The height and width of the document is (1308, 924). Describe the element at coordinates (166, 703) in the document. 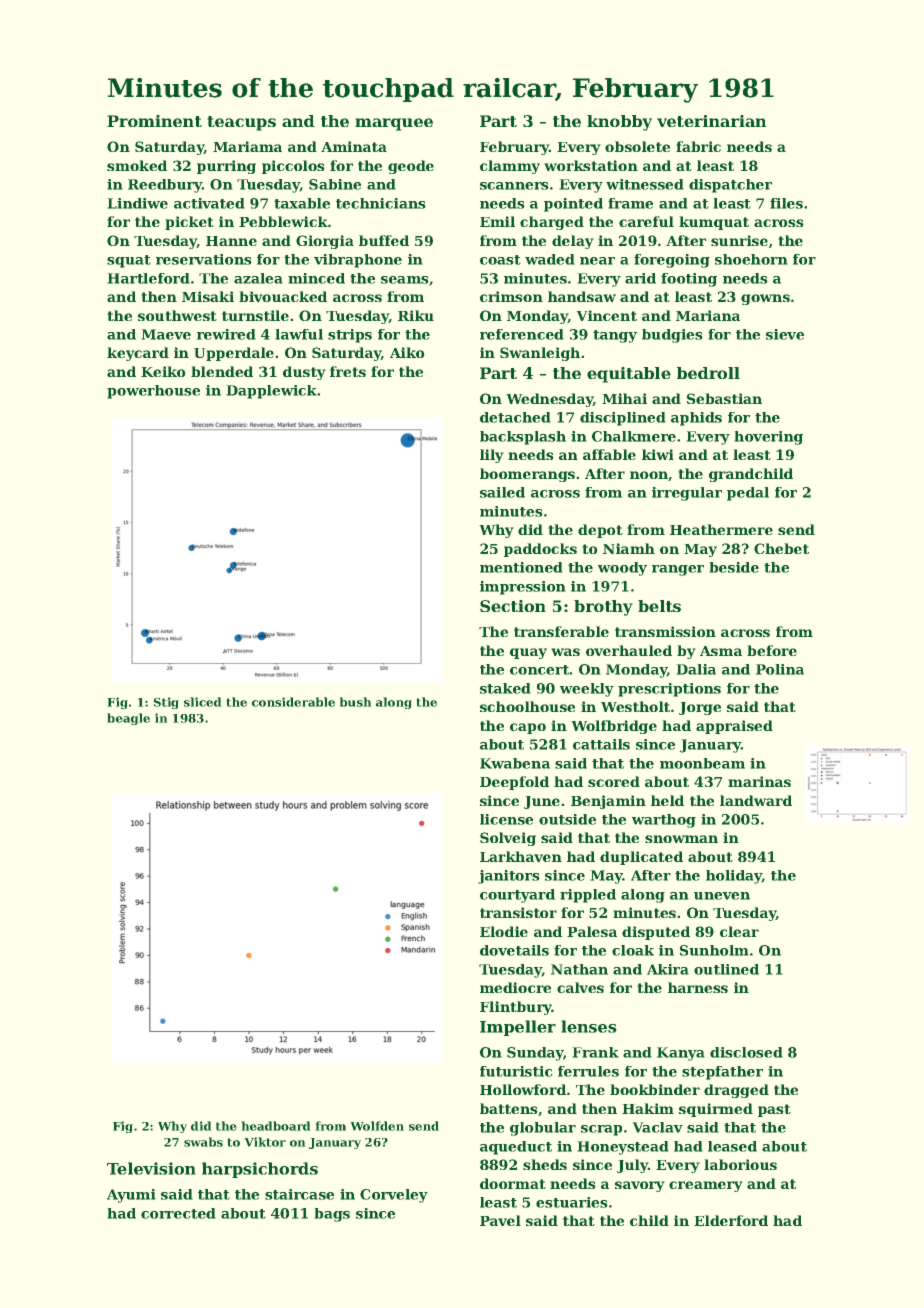

I see `Stig` at that location.
